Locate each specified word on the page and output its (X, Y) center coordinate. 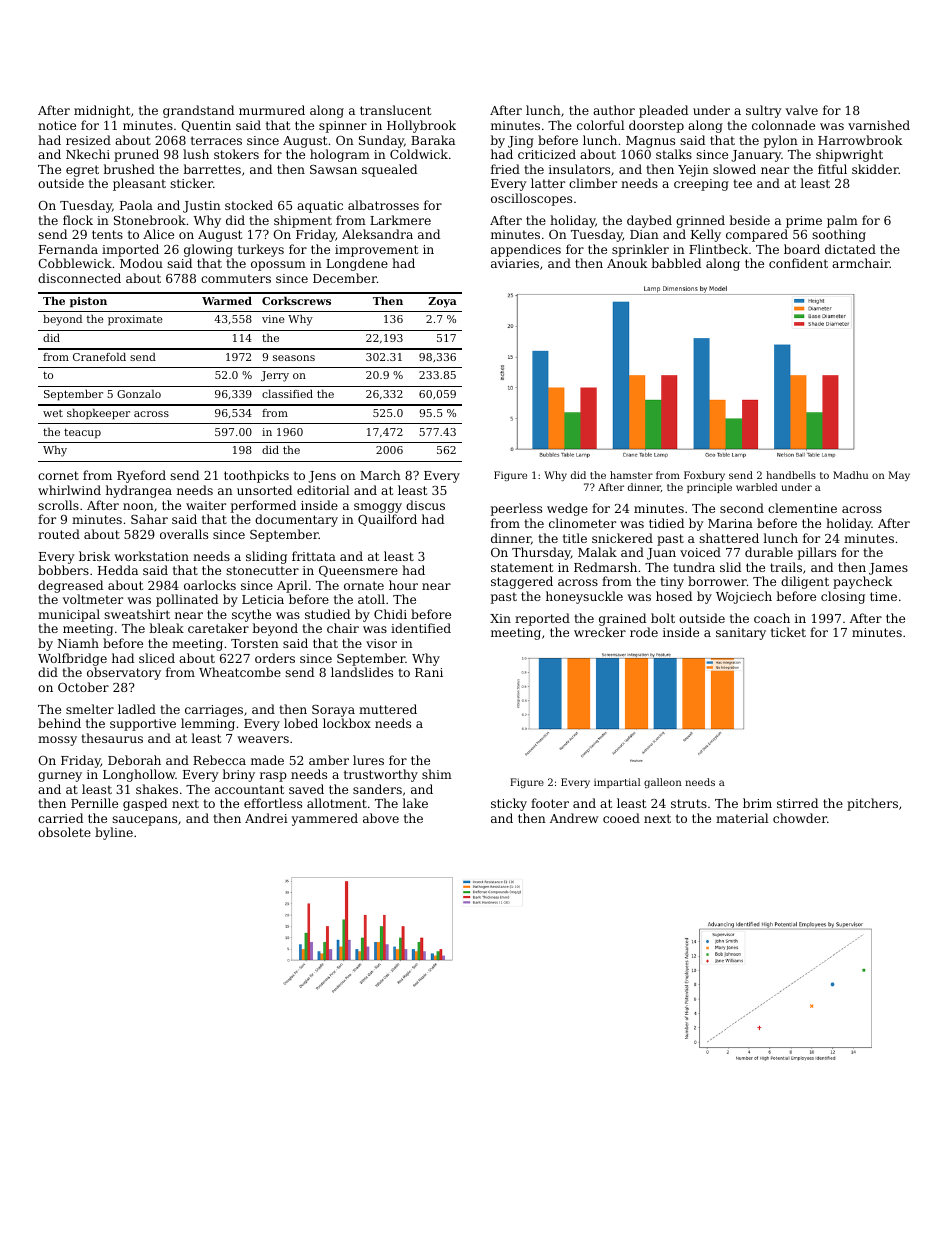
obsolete (64, 832)
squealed (389, 170)
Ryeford (141, 476)
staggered (522, 582)
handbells (791, 475)
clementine (802, 508)
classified (287, 394)
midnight (102, 111)
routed (59, 534)
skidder (875, 169)
